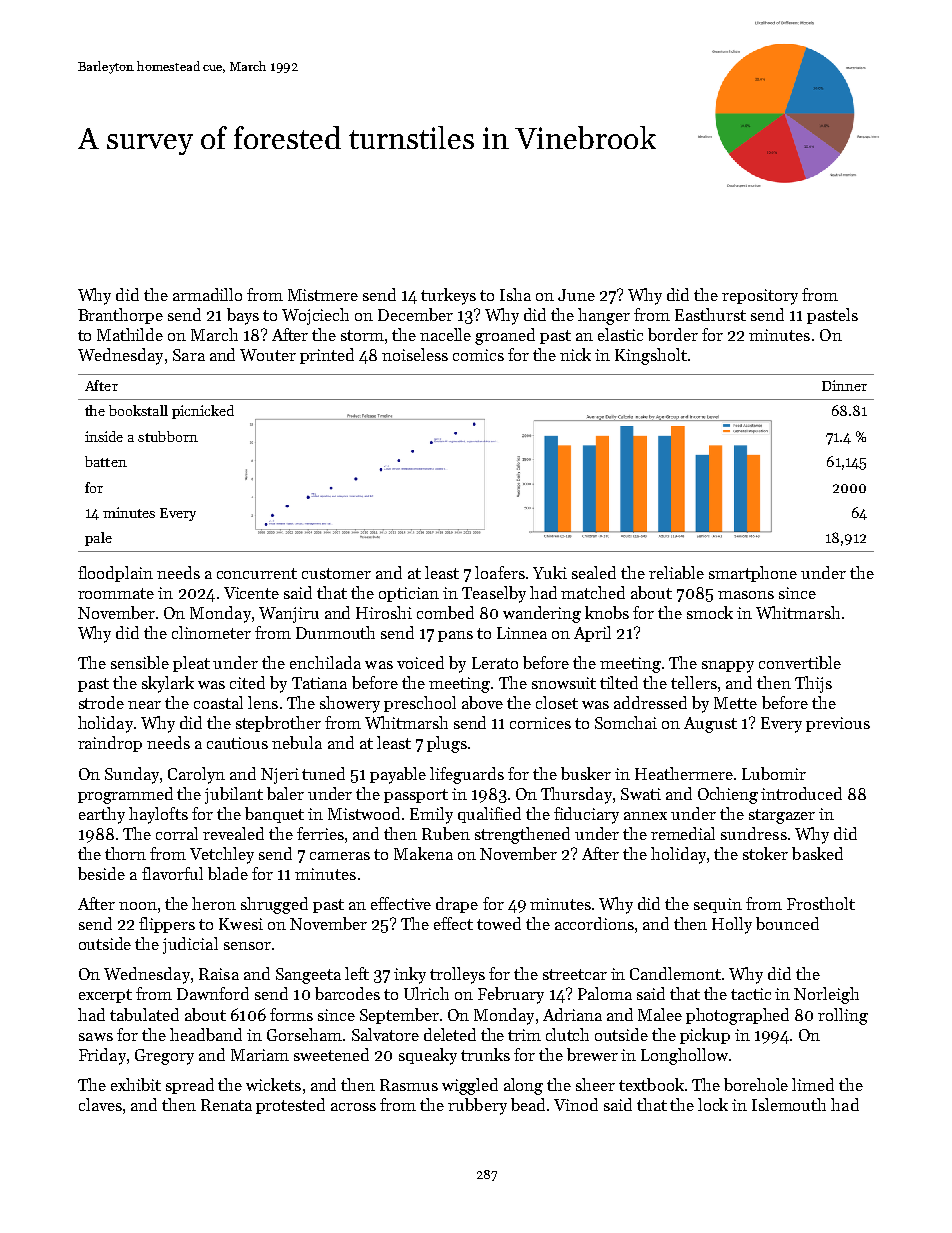 The width and height of the screenshot is (952, 1233). Describe the element at coordinates (477, 1106) in the screenshot. I see `rubbery` at that location.
